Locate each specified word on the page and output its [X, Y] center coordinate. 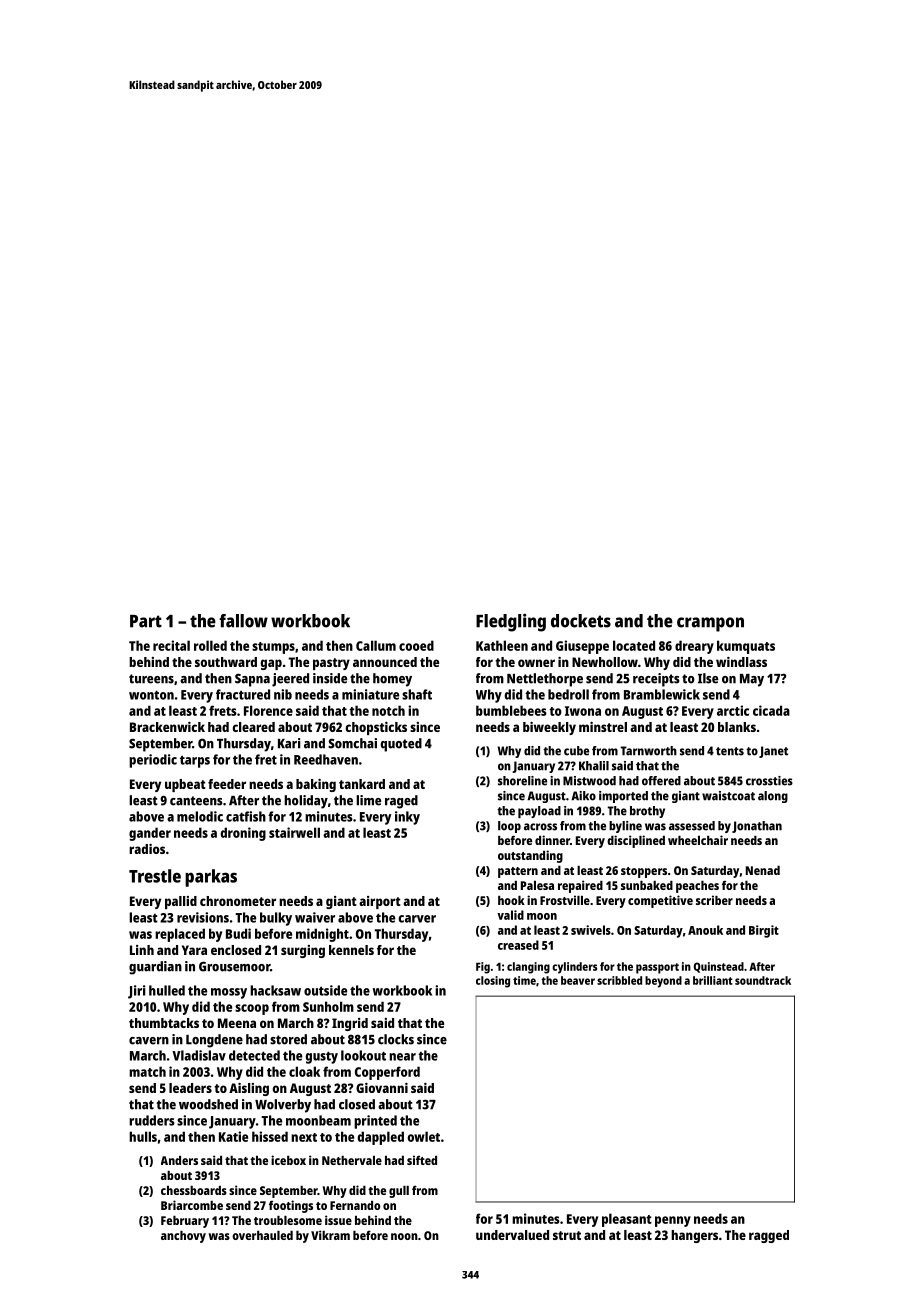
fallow [243, 621]
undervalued [512, 1235]
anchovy [183, 1237]
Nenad [763, 870]
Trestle [155, 876]
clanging [528, 968]
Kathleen [502, 645]
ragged [769, 1236]
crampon [710, 624]
